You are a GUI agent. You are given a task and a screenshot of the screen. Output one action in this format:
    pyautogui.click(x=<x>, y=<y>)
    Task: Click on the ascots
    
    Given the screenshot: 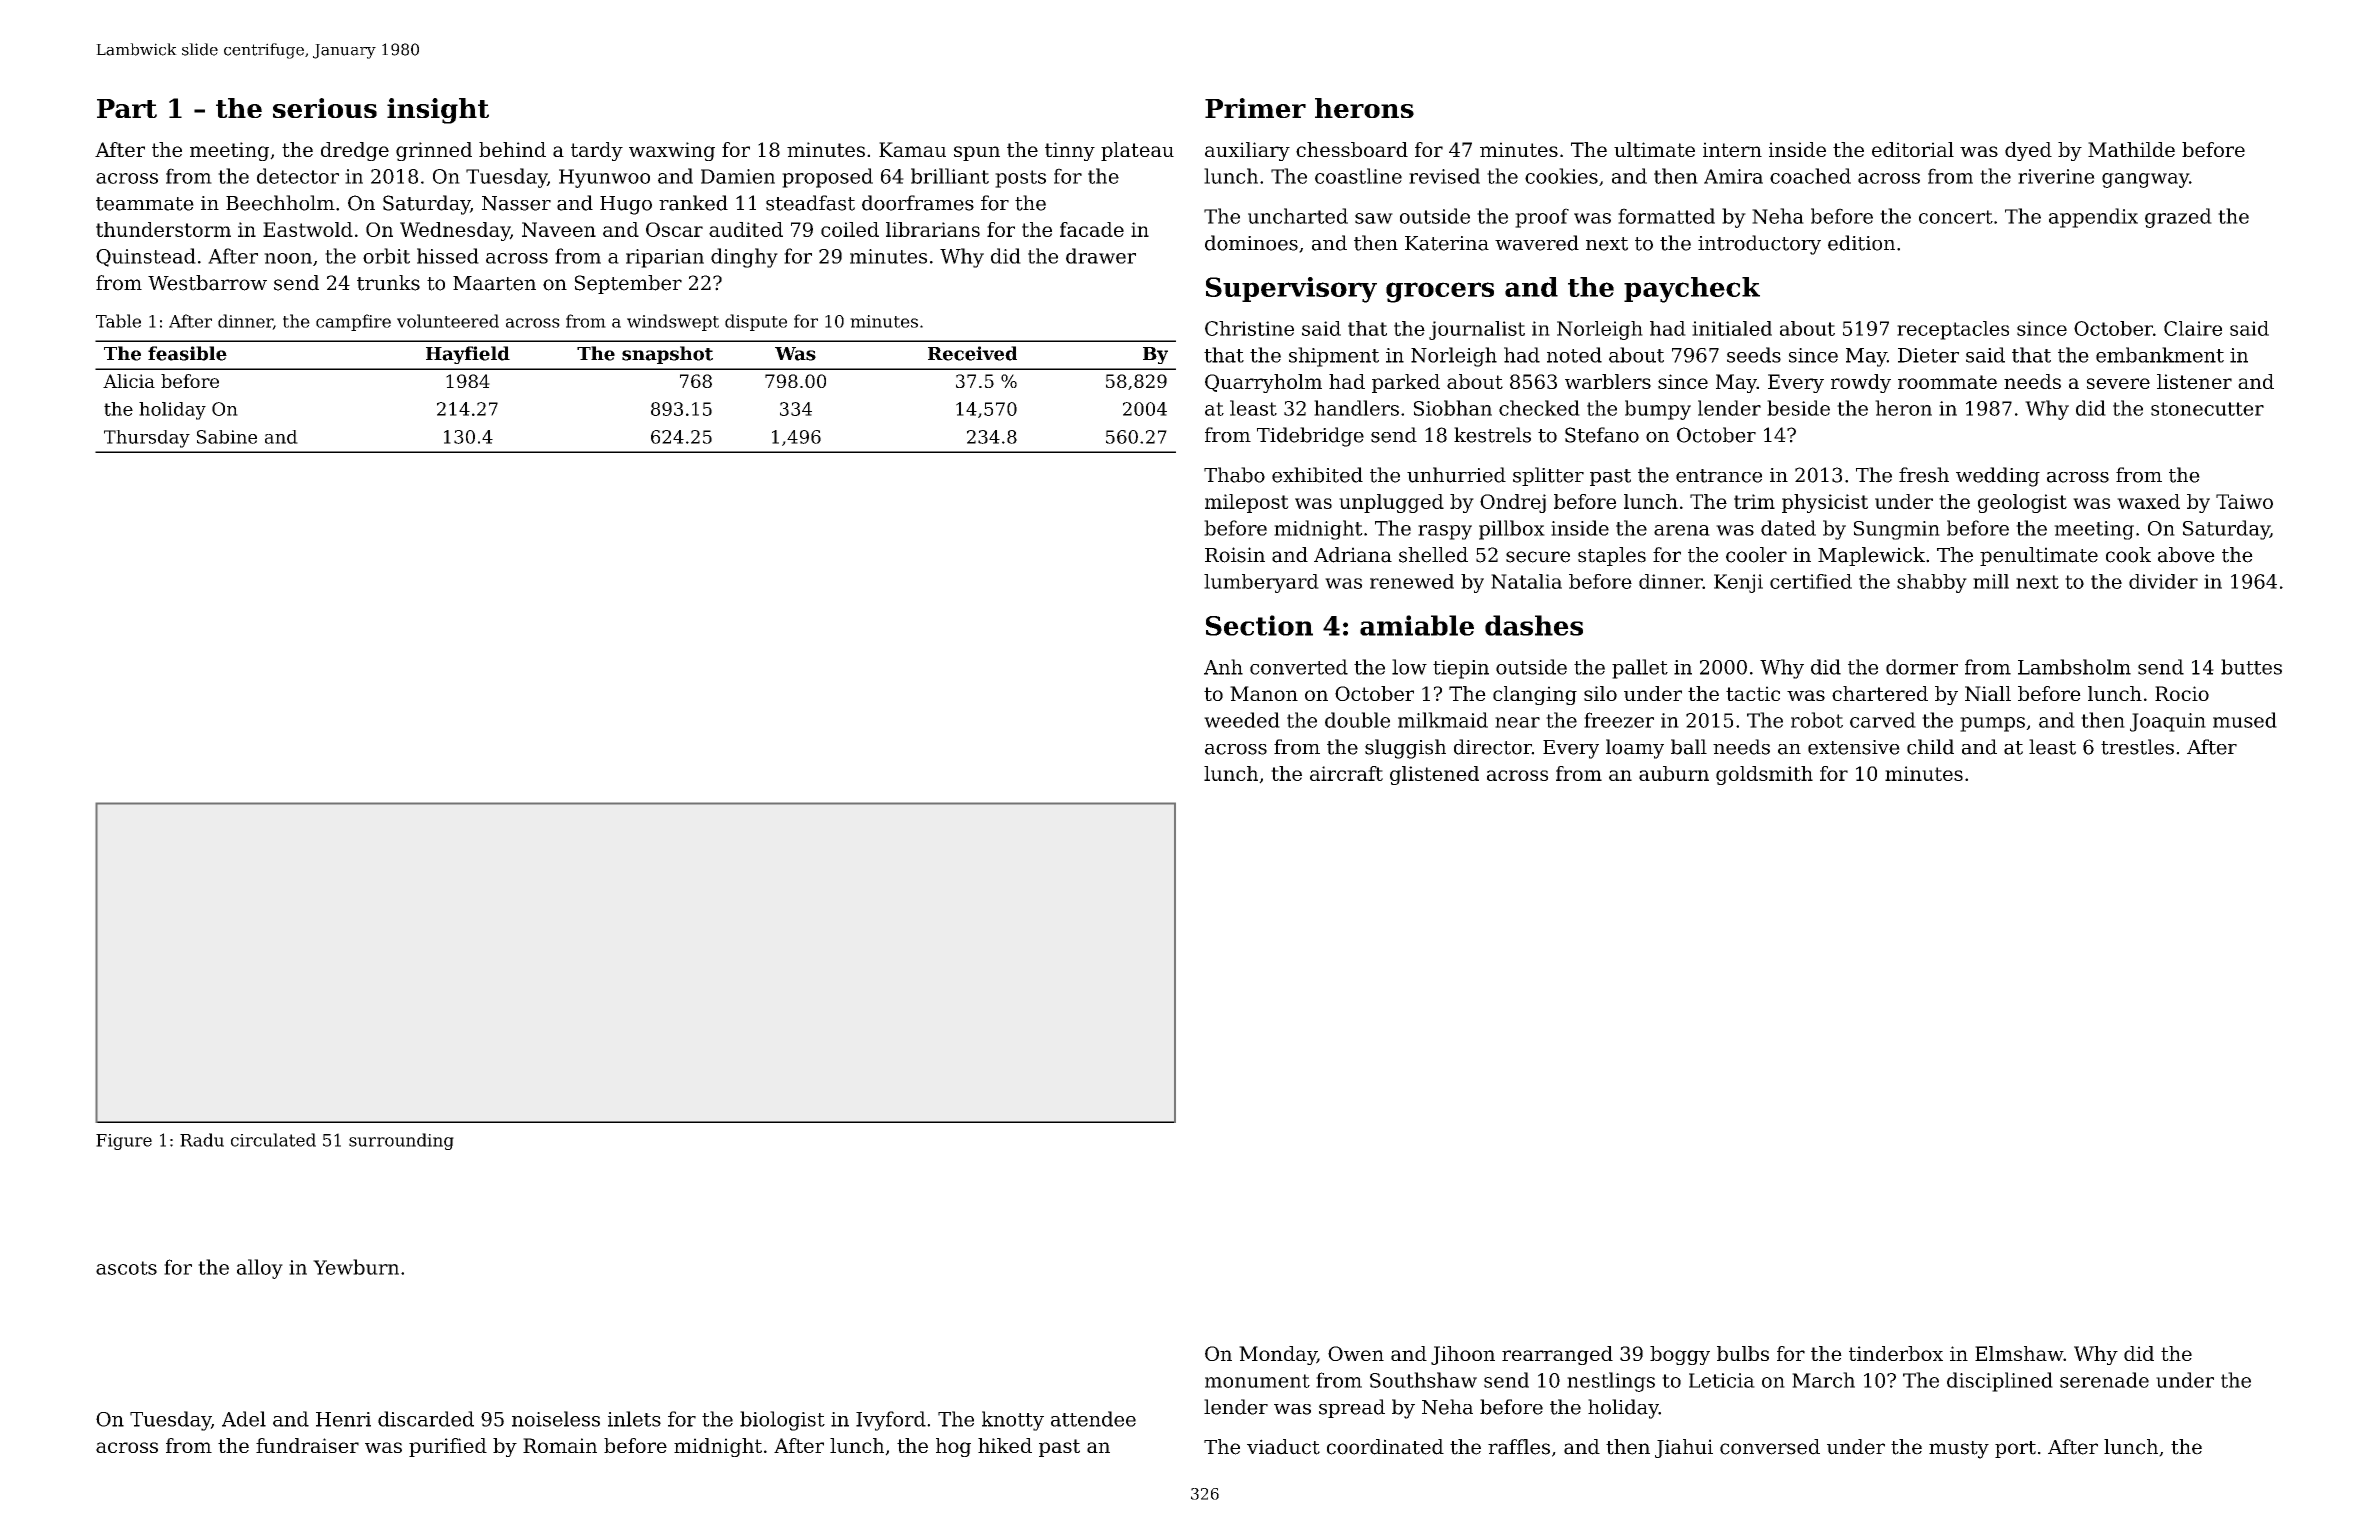 What is the action you would take?
    pyautogui.click(x=126, y=1268)
